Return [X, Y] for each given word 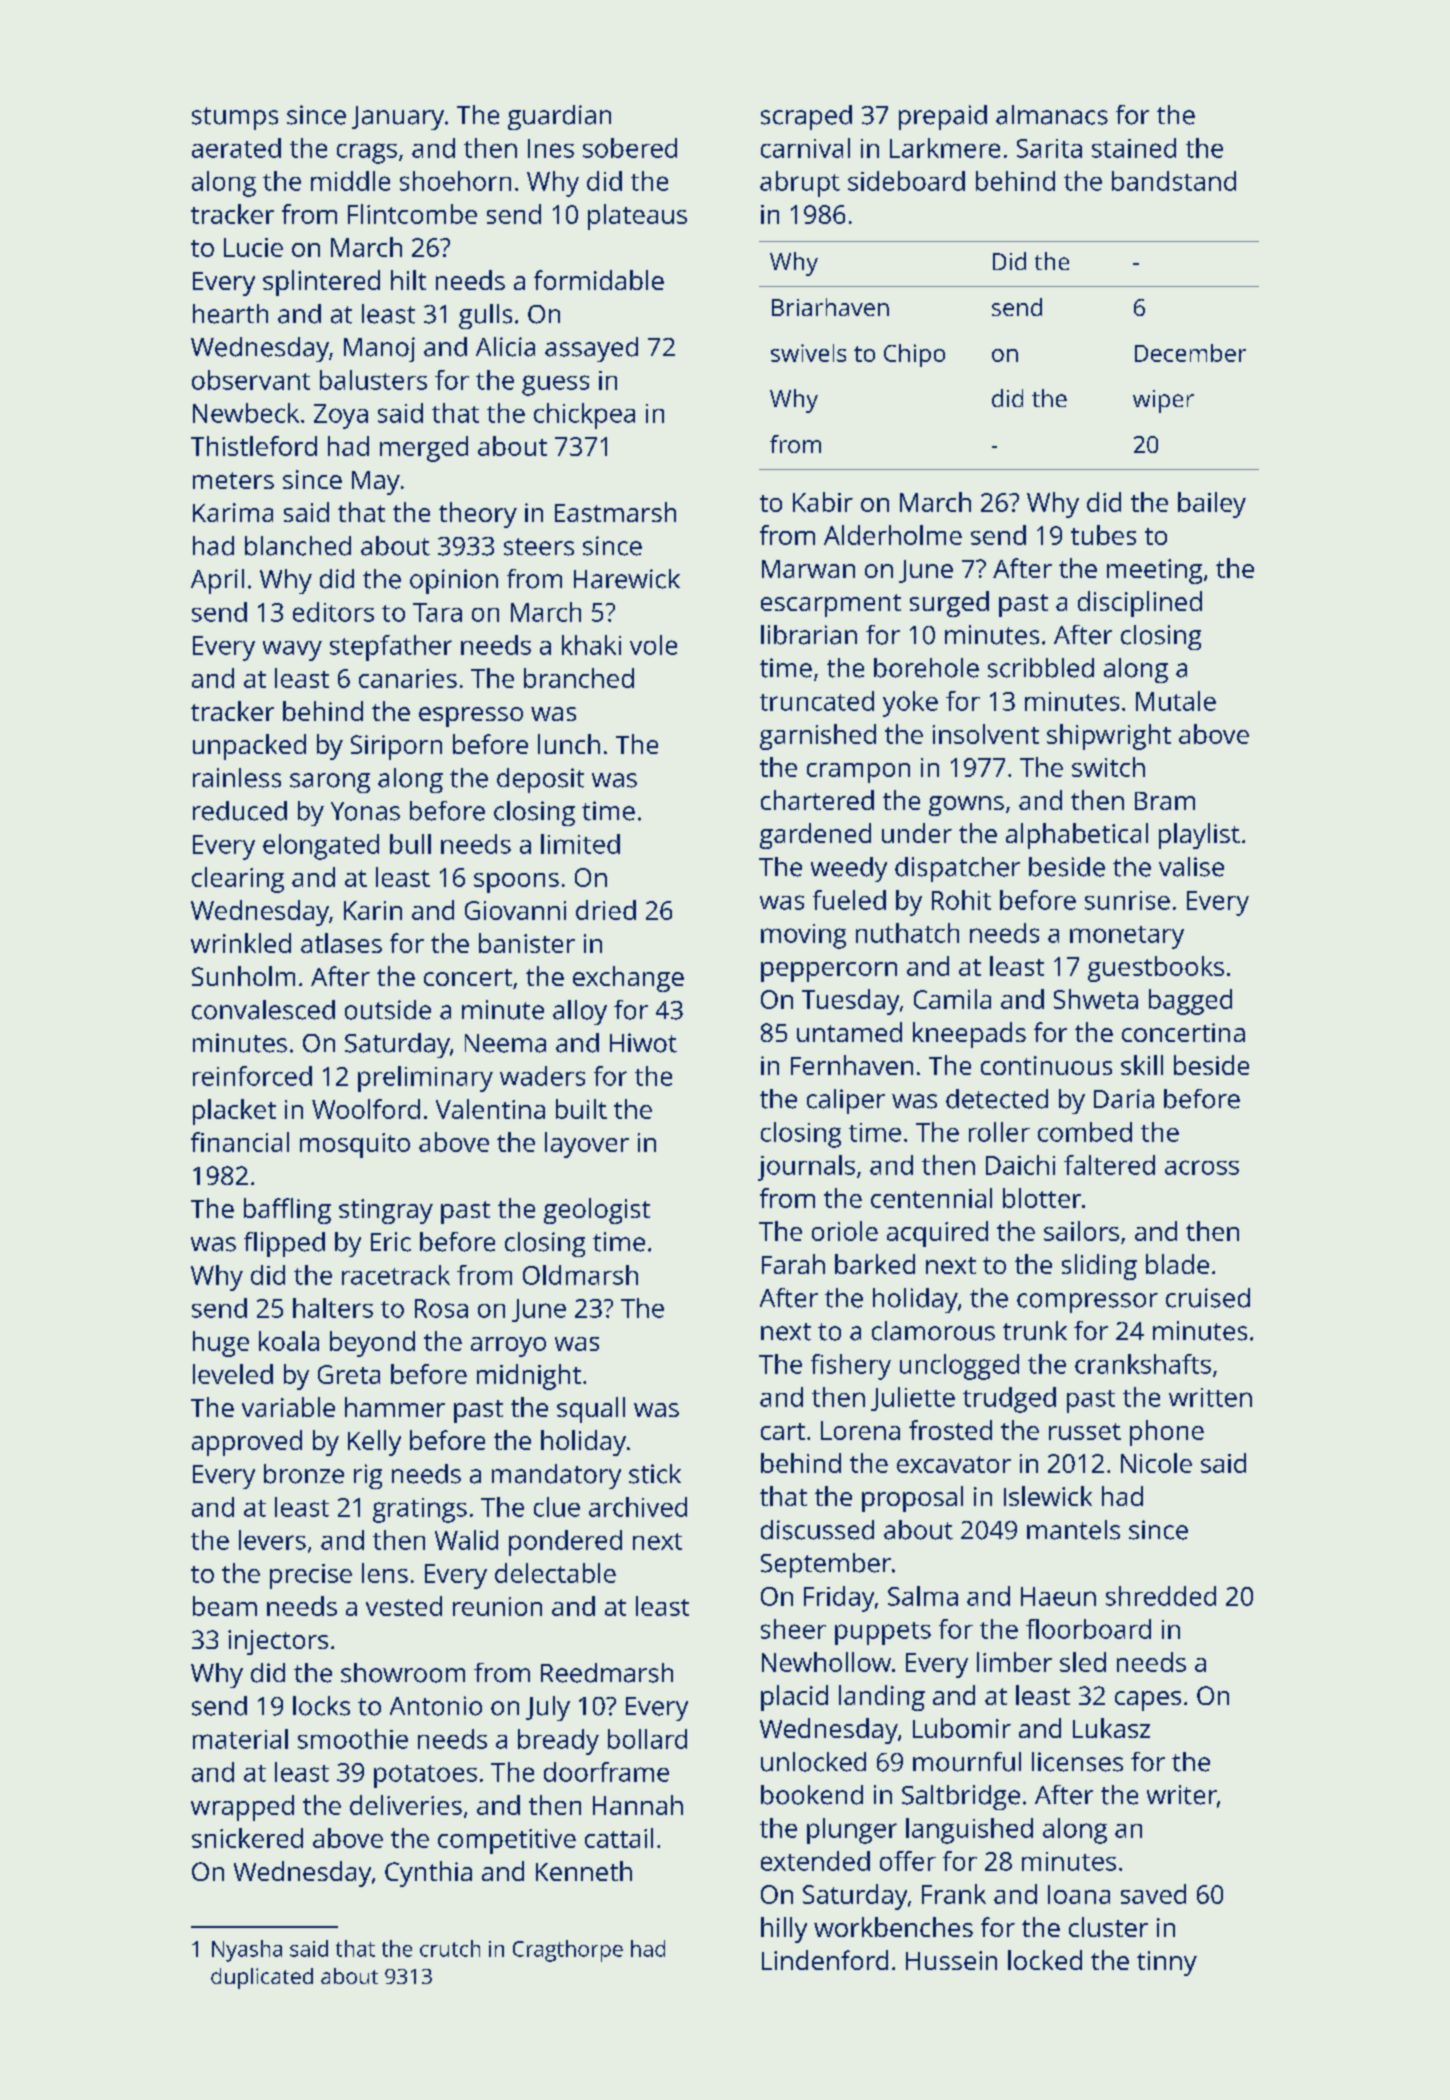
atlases [341, 943]
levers [272, 1540]
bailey [1212, 505]
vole [653, 645]
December [1190, 353]
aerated [236, 148]
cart [783, 1431]
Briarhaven [830, 307]
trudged [1009, 1400]
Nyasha [247, 1951]
